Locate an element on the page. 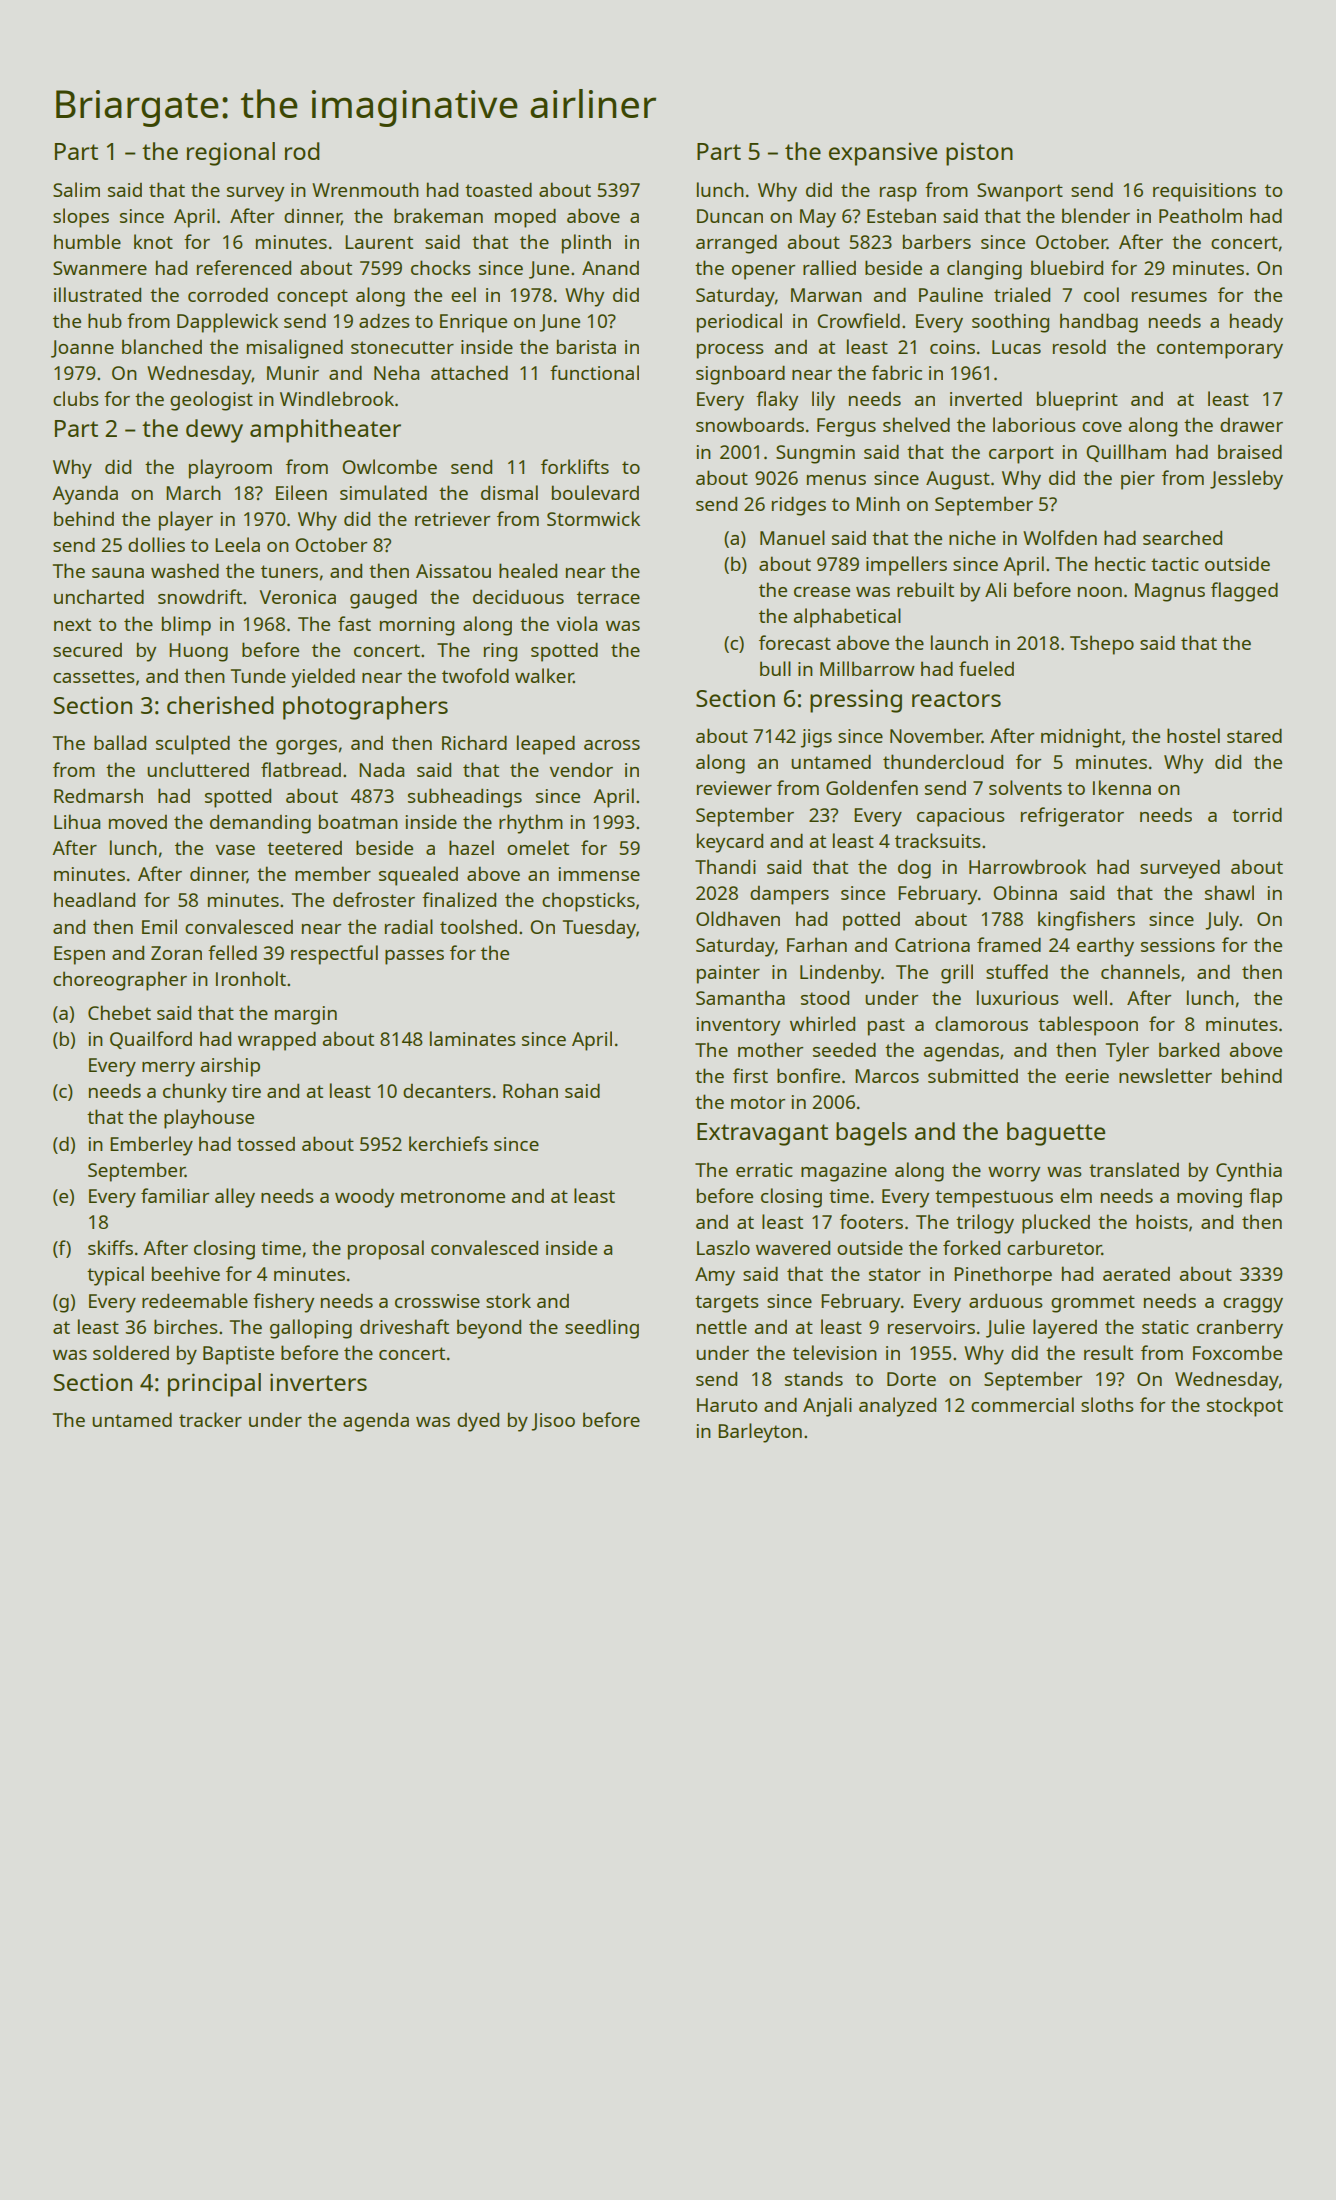  typical is located at coordinates (115, 1276).
